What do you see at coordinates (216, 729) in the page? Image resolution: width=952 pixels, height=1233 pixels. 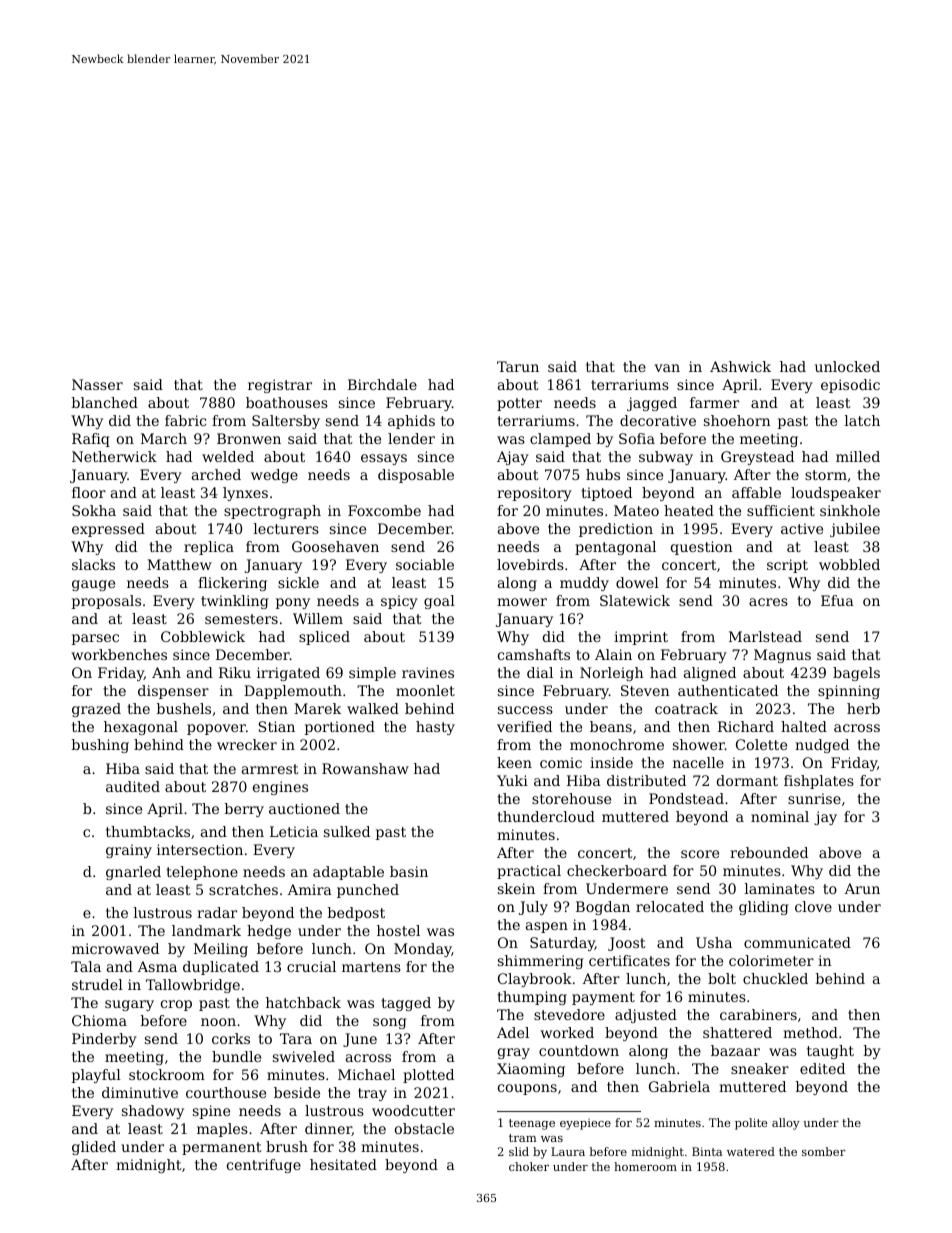 I see `popover` at bounding box center [216, 729].
